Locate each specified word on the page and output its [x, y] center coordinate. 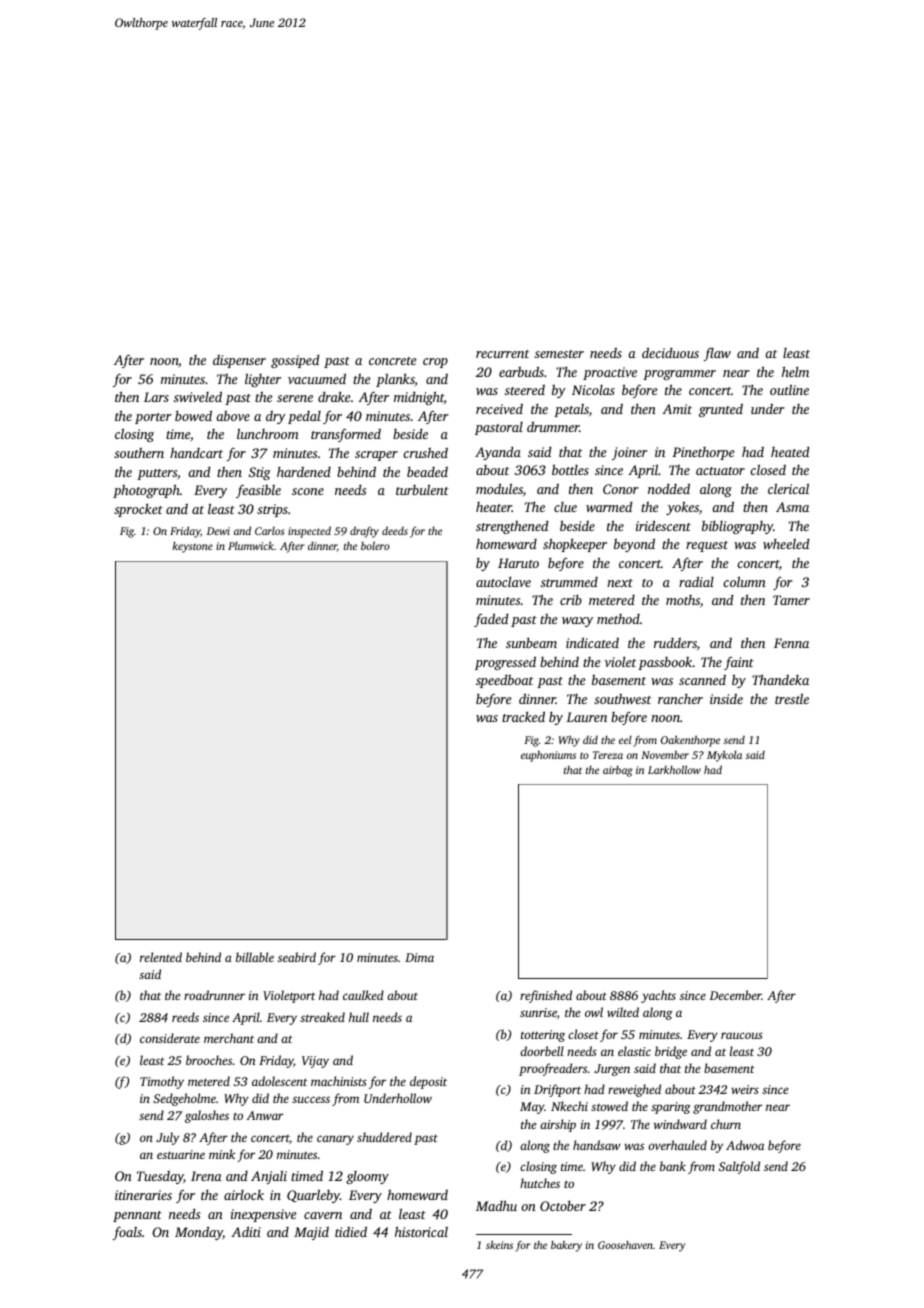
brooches [209, 1060]
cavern [323, 1215]
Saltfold [739, 1167]
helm [795, 371]
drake [334, 397]
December [735, 995]
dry [276, 417]
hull [359, 1017]
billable [255, 957]
